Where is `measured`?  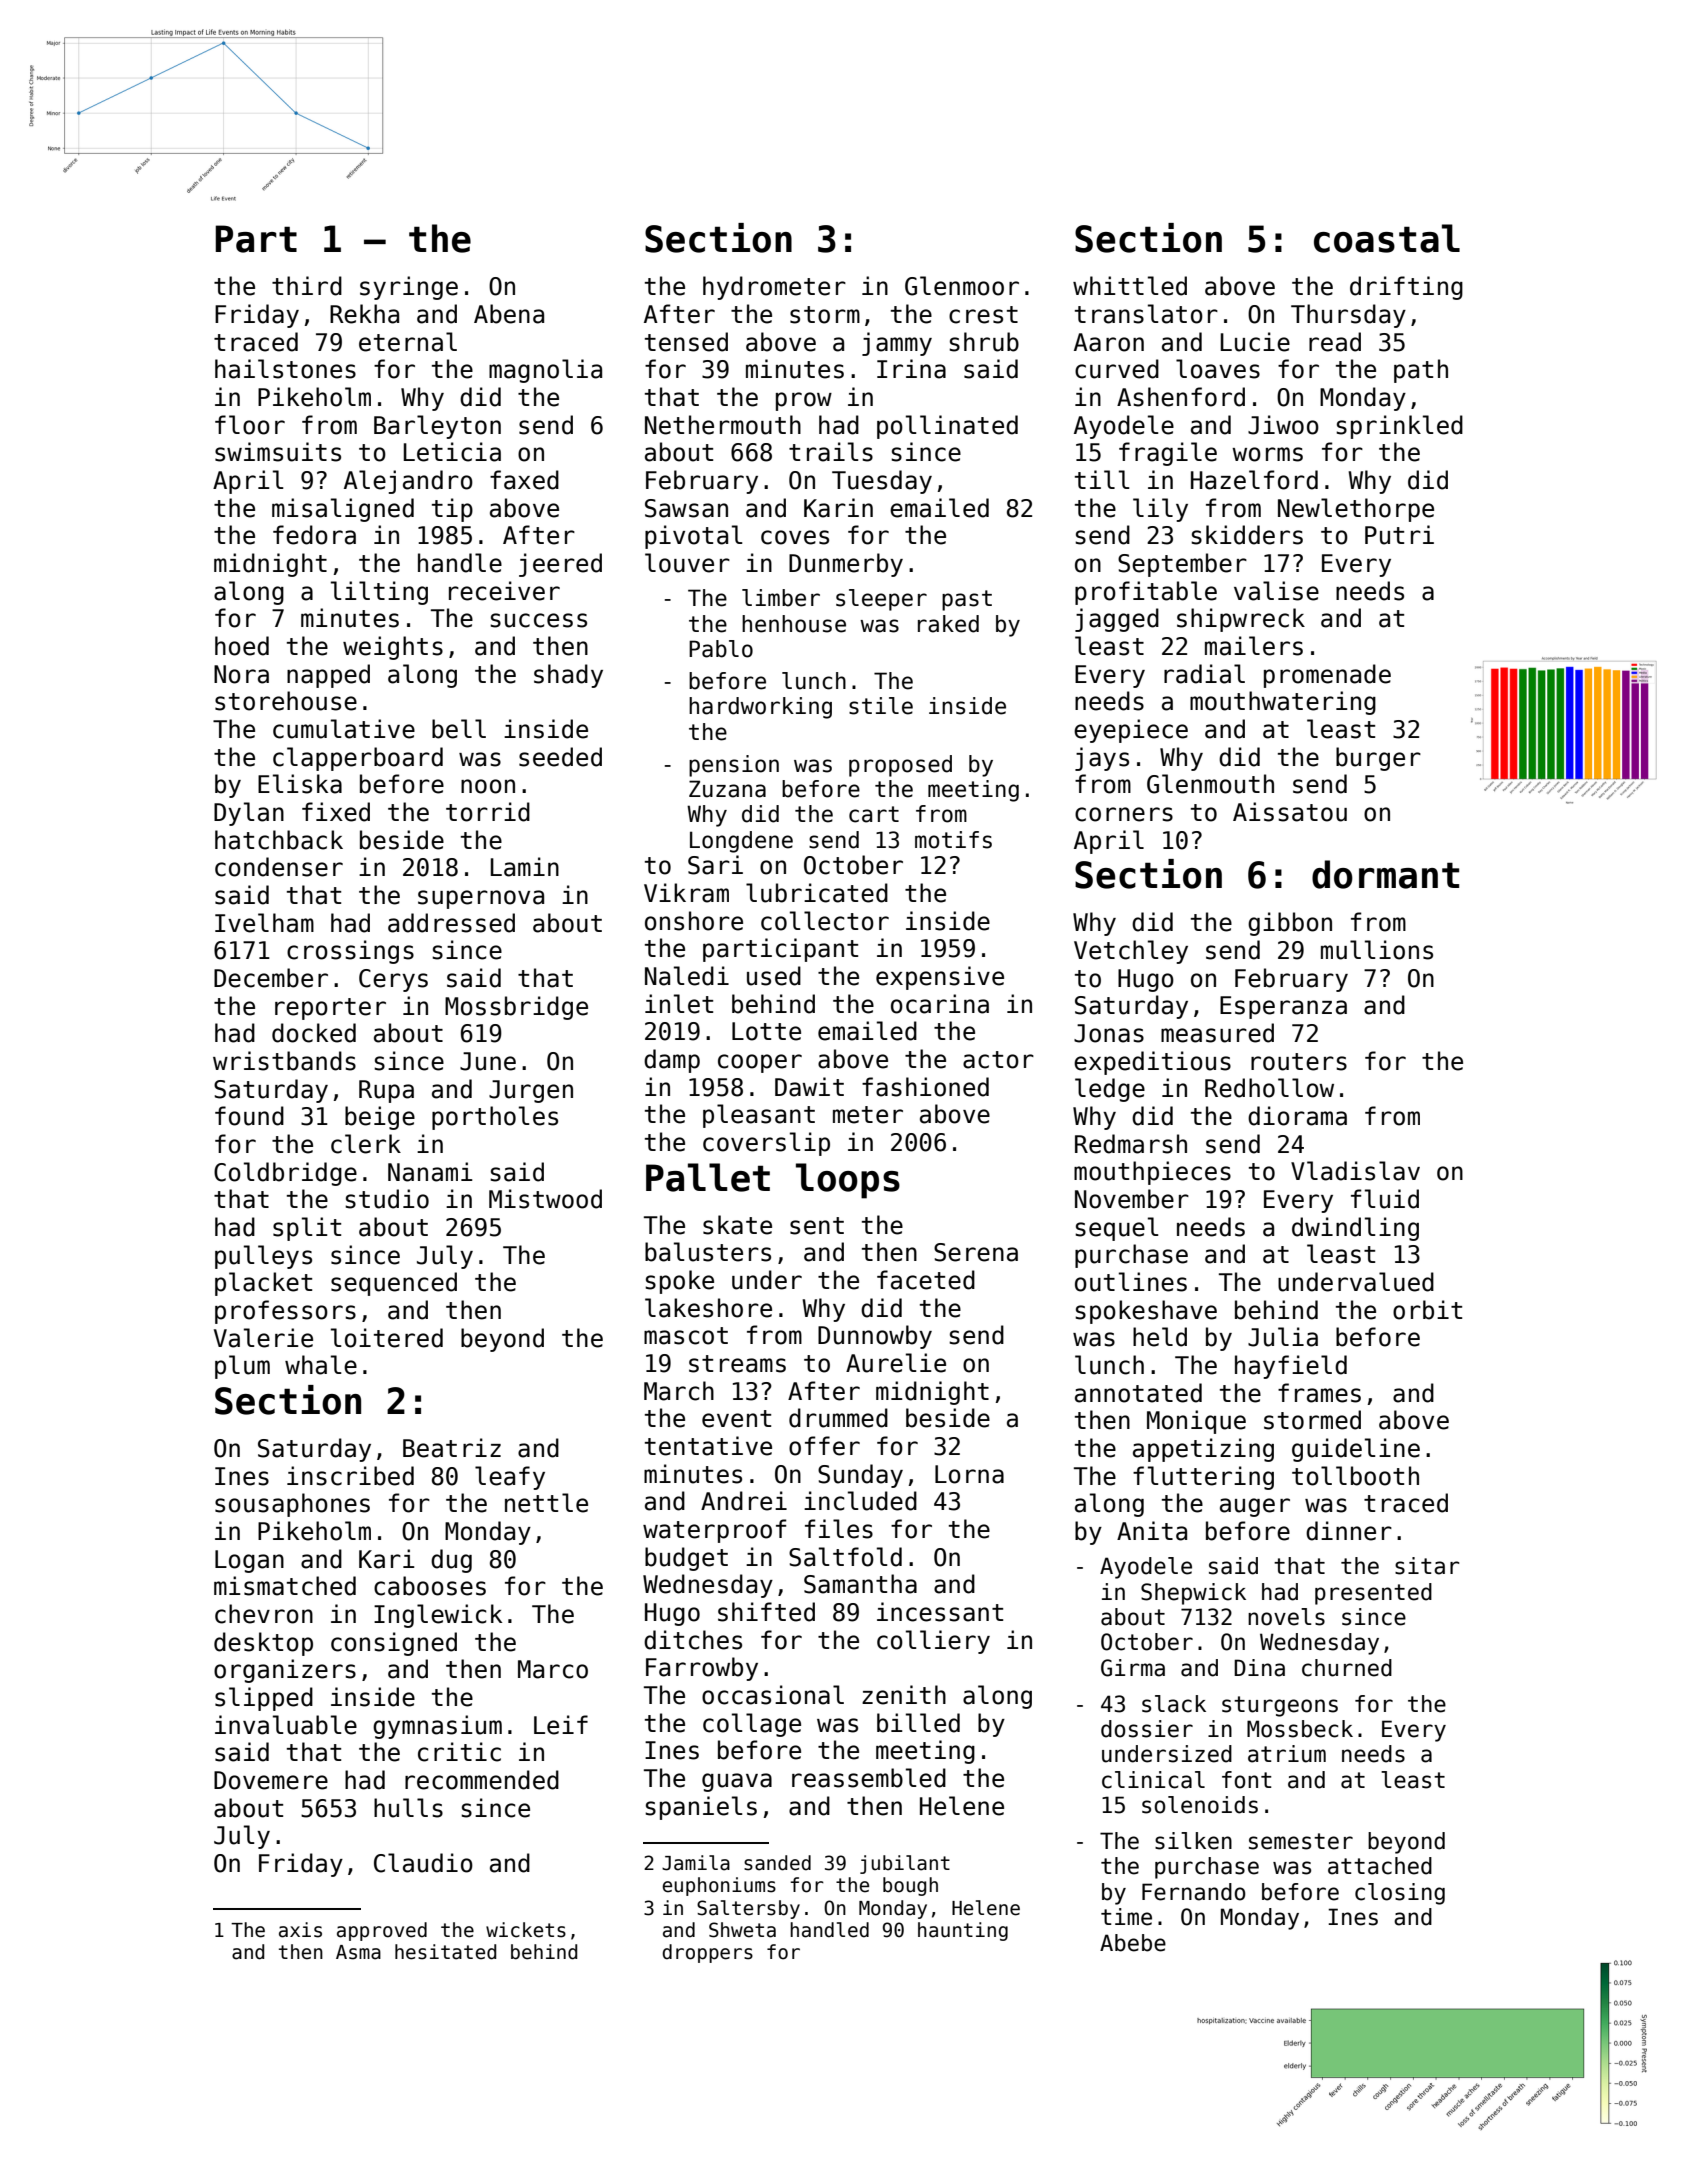 measured is located at coordinates (1217, 1033).
